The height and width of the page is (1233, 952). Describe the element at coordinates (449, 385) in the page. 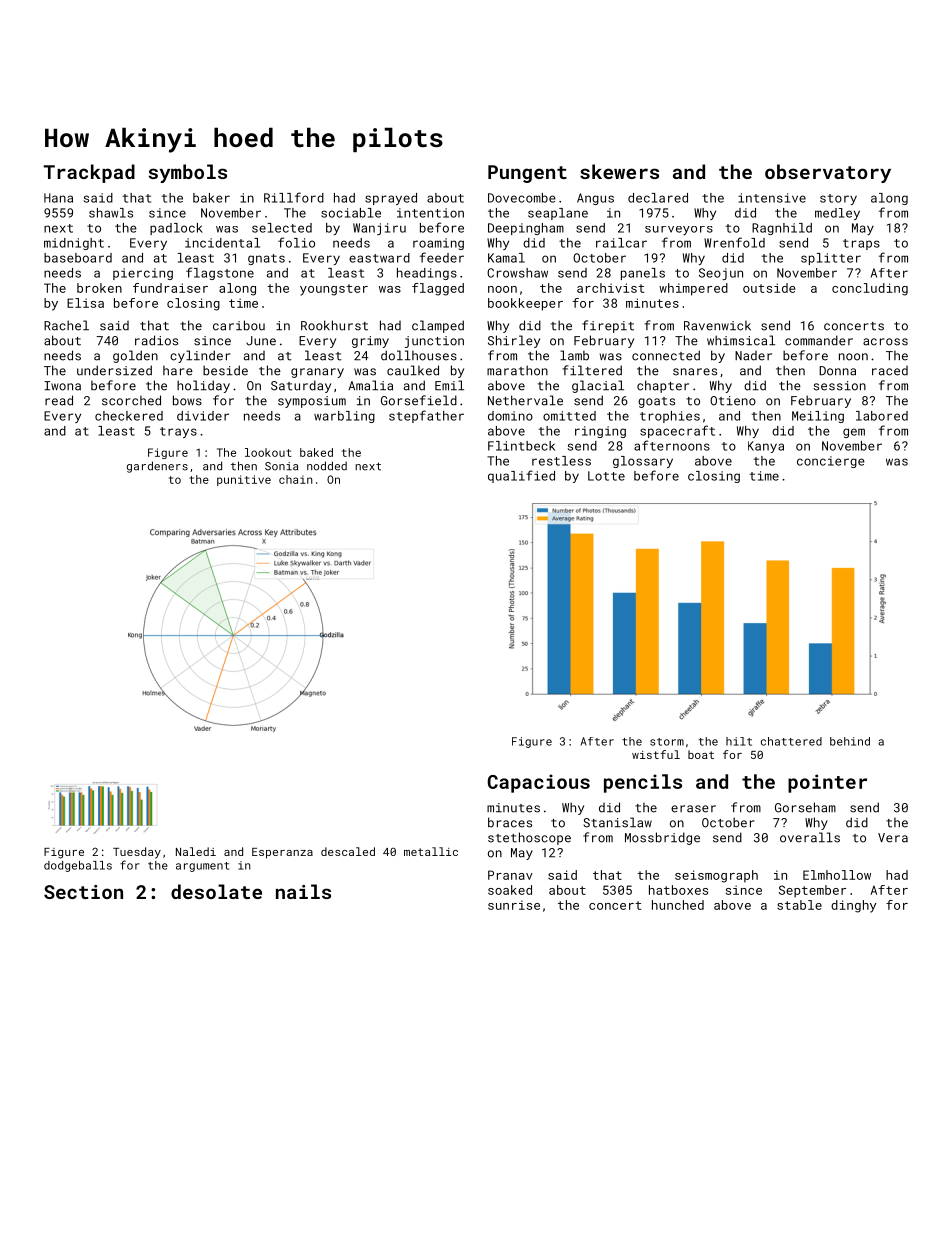

I see `Emil` at that location.
